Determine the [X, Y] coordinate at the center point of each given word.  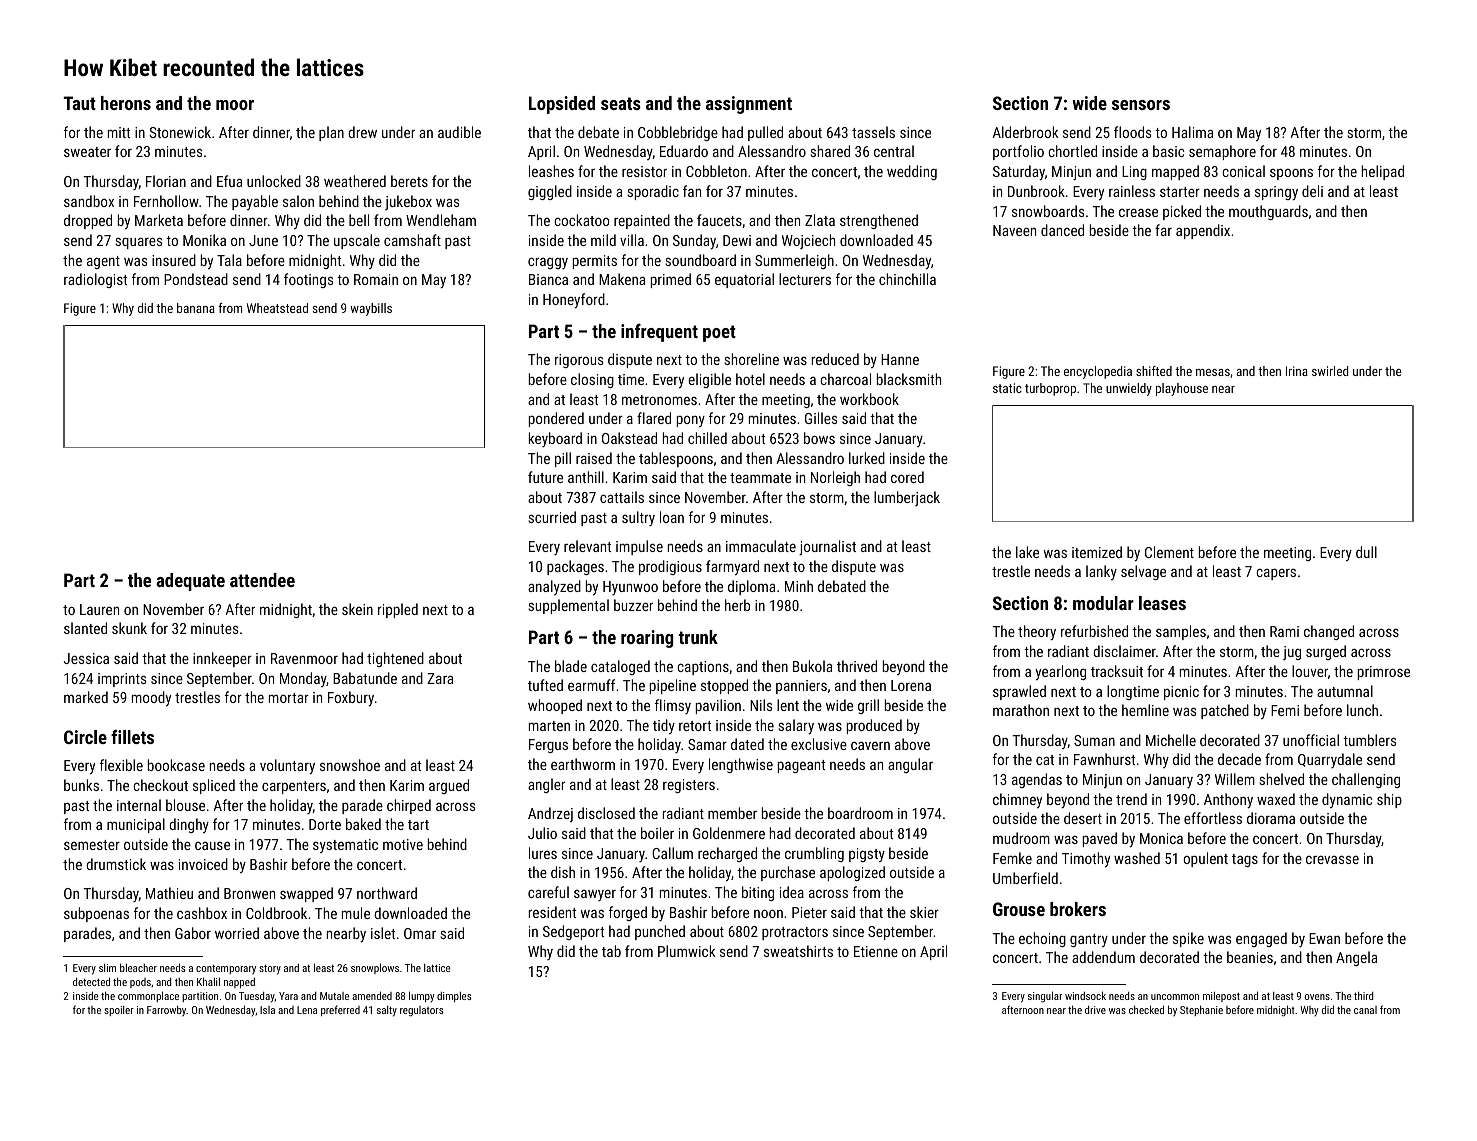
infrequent [659, 333]
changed [1329, 632]
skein [357, 609]
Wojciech [808, 241]
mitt [119, 132]
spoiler [119, 1011]
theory [1037, 633]
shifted [1154, 371]
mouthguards [1268, 212]
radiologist [95, 280]
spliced [214, 786]
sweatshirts [798, 951]
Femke [1012, 858]
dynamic [1347, 800]
